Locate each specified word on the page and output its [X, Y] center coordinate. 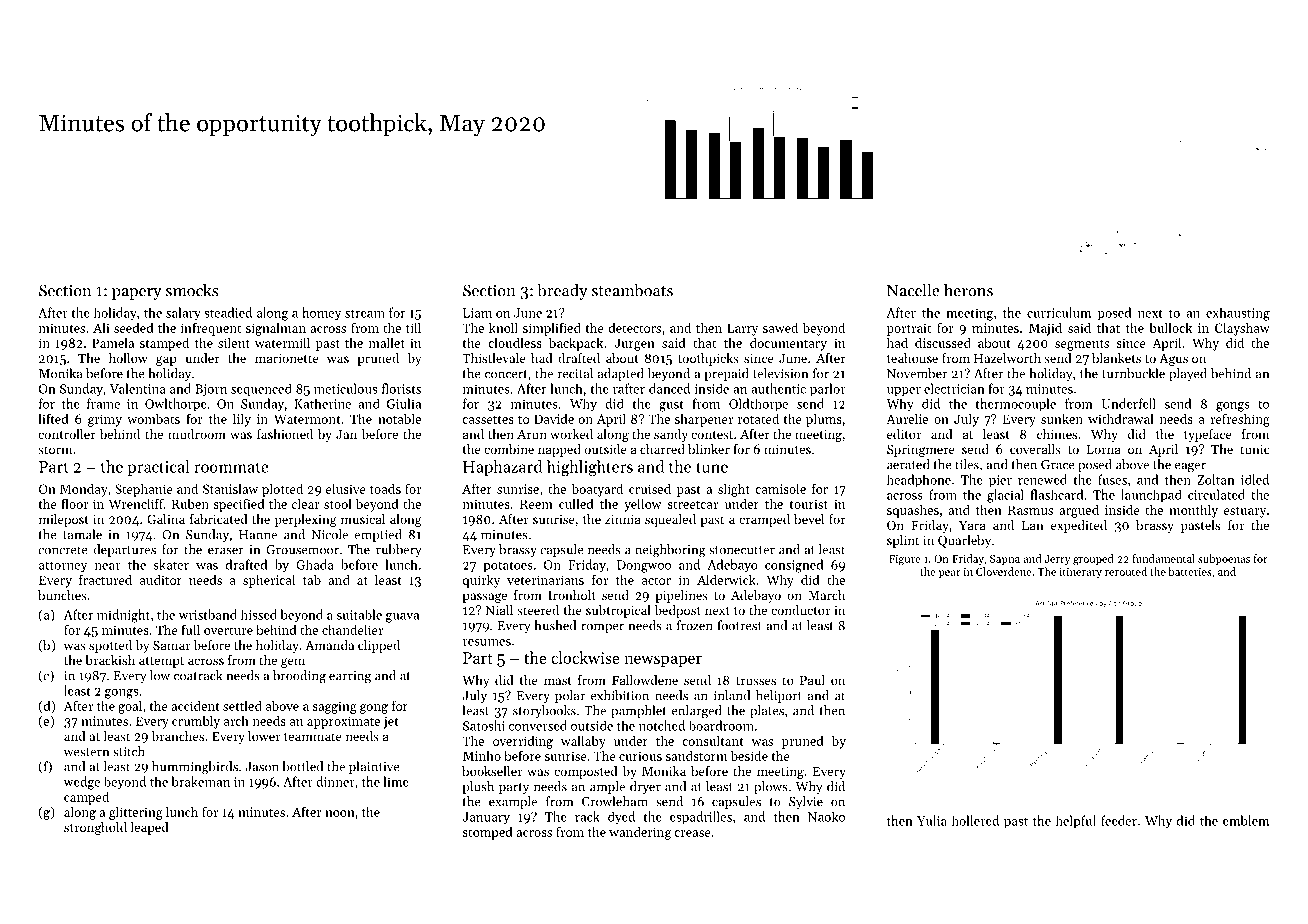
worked [571, 434]
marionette [286, 358]
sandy [671, 435]
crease [692, 833]
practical [158, 468]
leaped [149, 828]
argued [1079, 511]
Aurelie [907, 418]
